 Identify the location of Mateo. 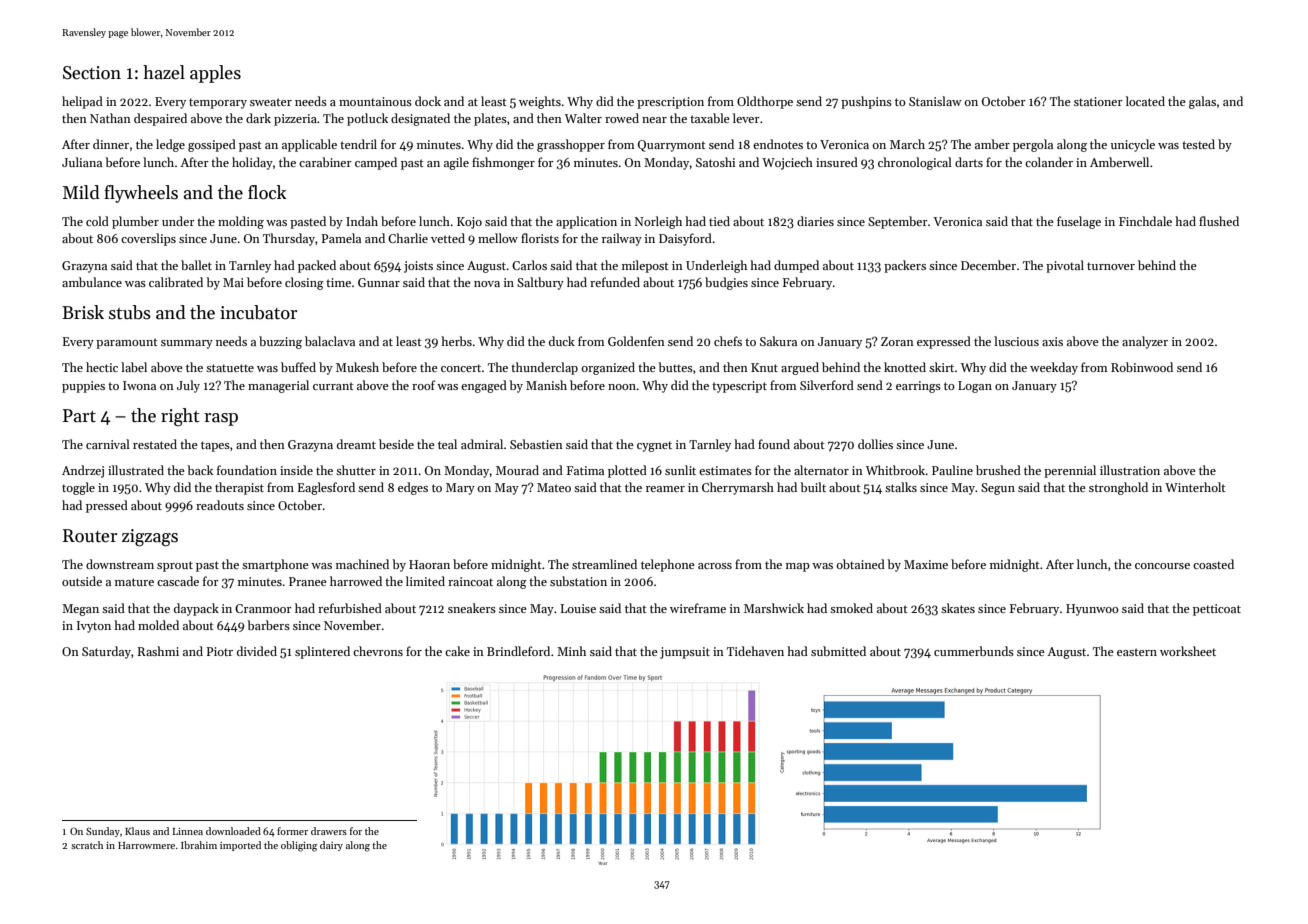
(554, 487).
